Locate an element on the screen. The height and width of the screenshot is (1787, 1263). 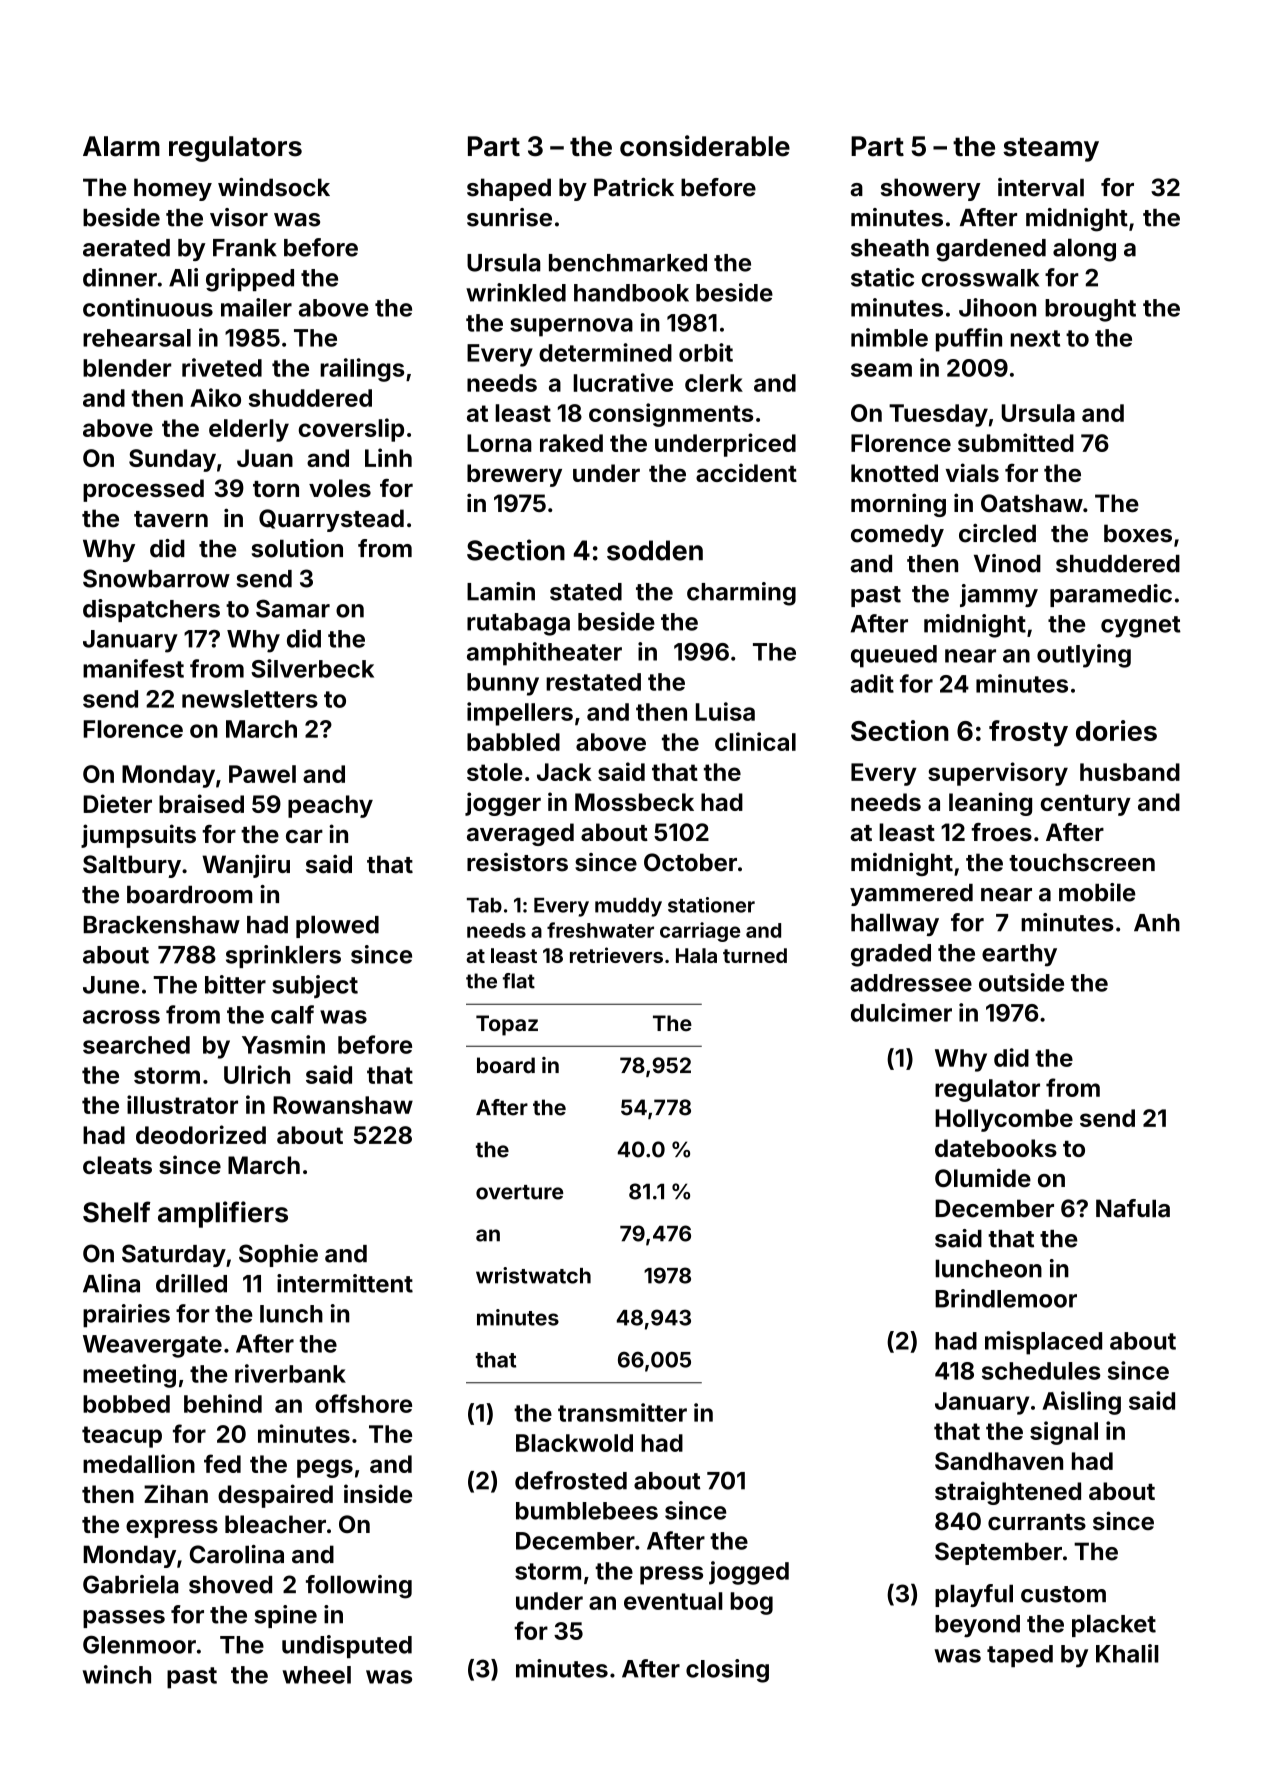
inside is located at coordinates (378, 1493).
